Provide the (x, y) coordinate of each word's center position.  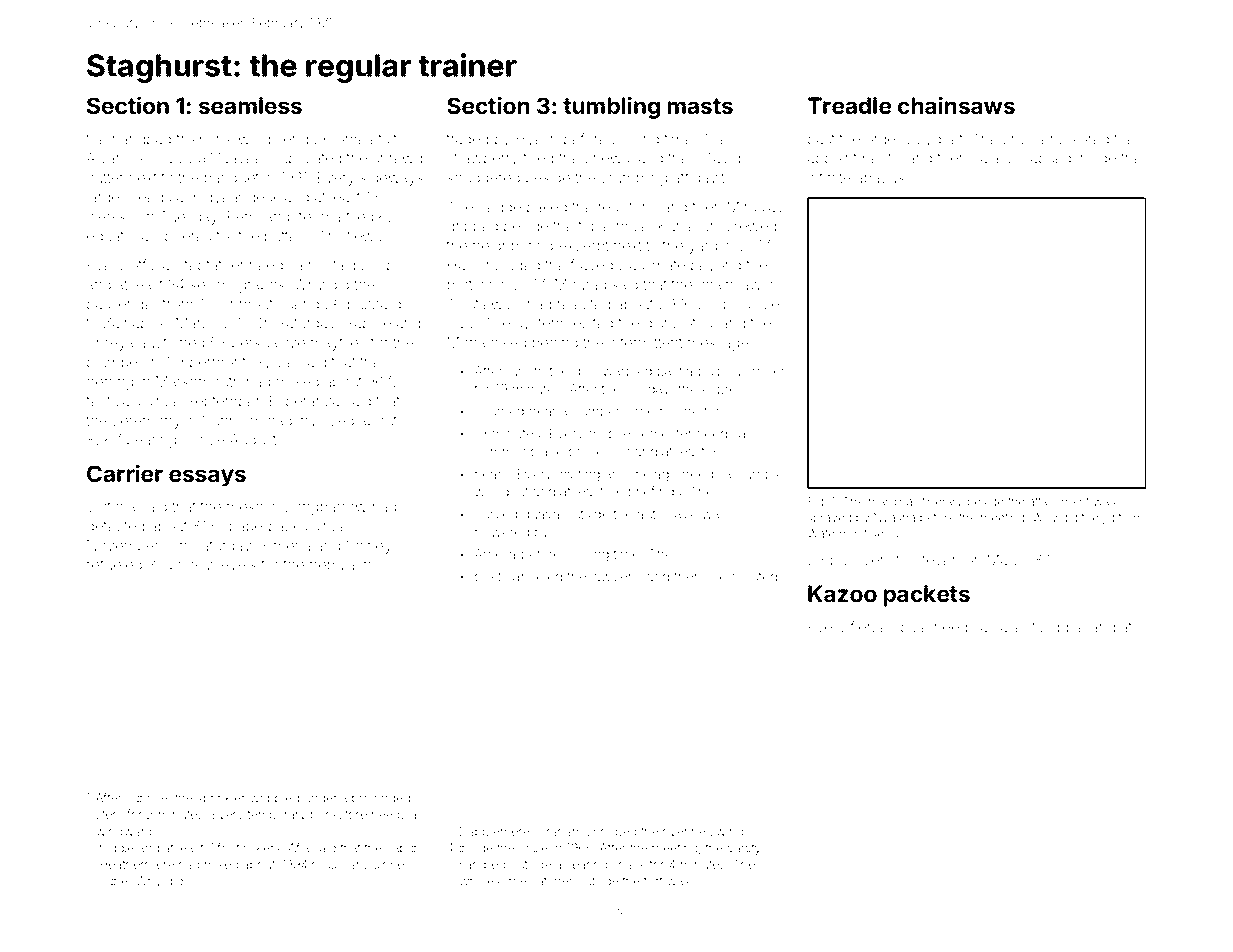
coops (718, 306)
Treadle (849, 105)
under (320, 798)
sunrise (147, 799)
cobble (1063, 627)
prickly (191, 566)
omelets (362, 139)
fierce (869, 627)
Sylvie (275, 363)
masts (700, 106)
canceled (534, 577)
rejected (584, 305)
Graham (560, 831)
